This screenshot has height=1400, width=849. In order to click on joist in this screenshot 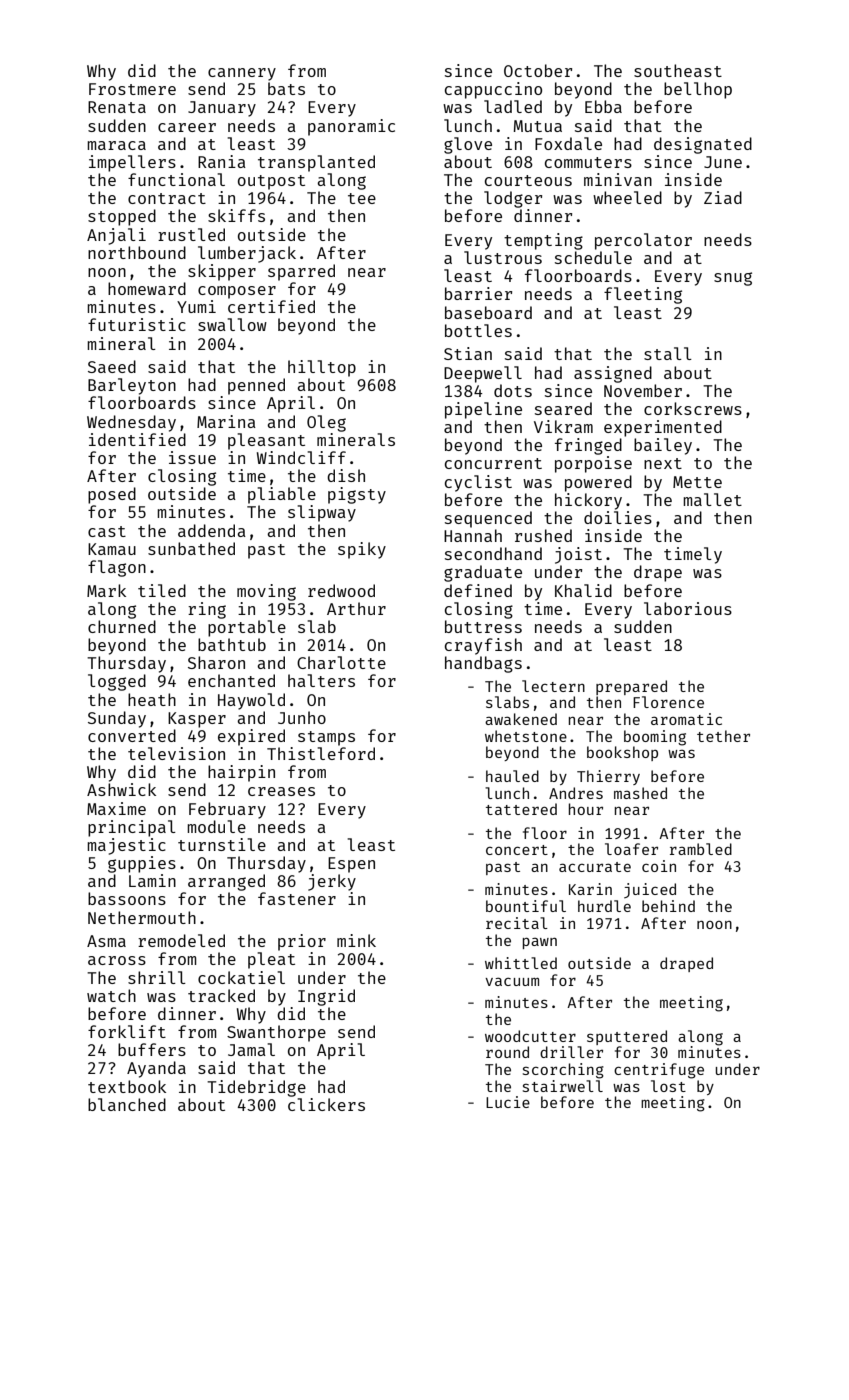, I will do `click(578, 555)`.
